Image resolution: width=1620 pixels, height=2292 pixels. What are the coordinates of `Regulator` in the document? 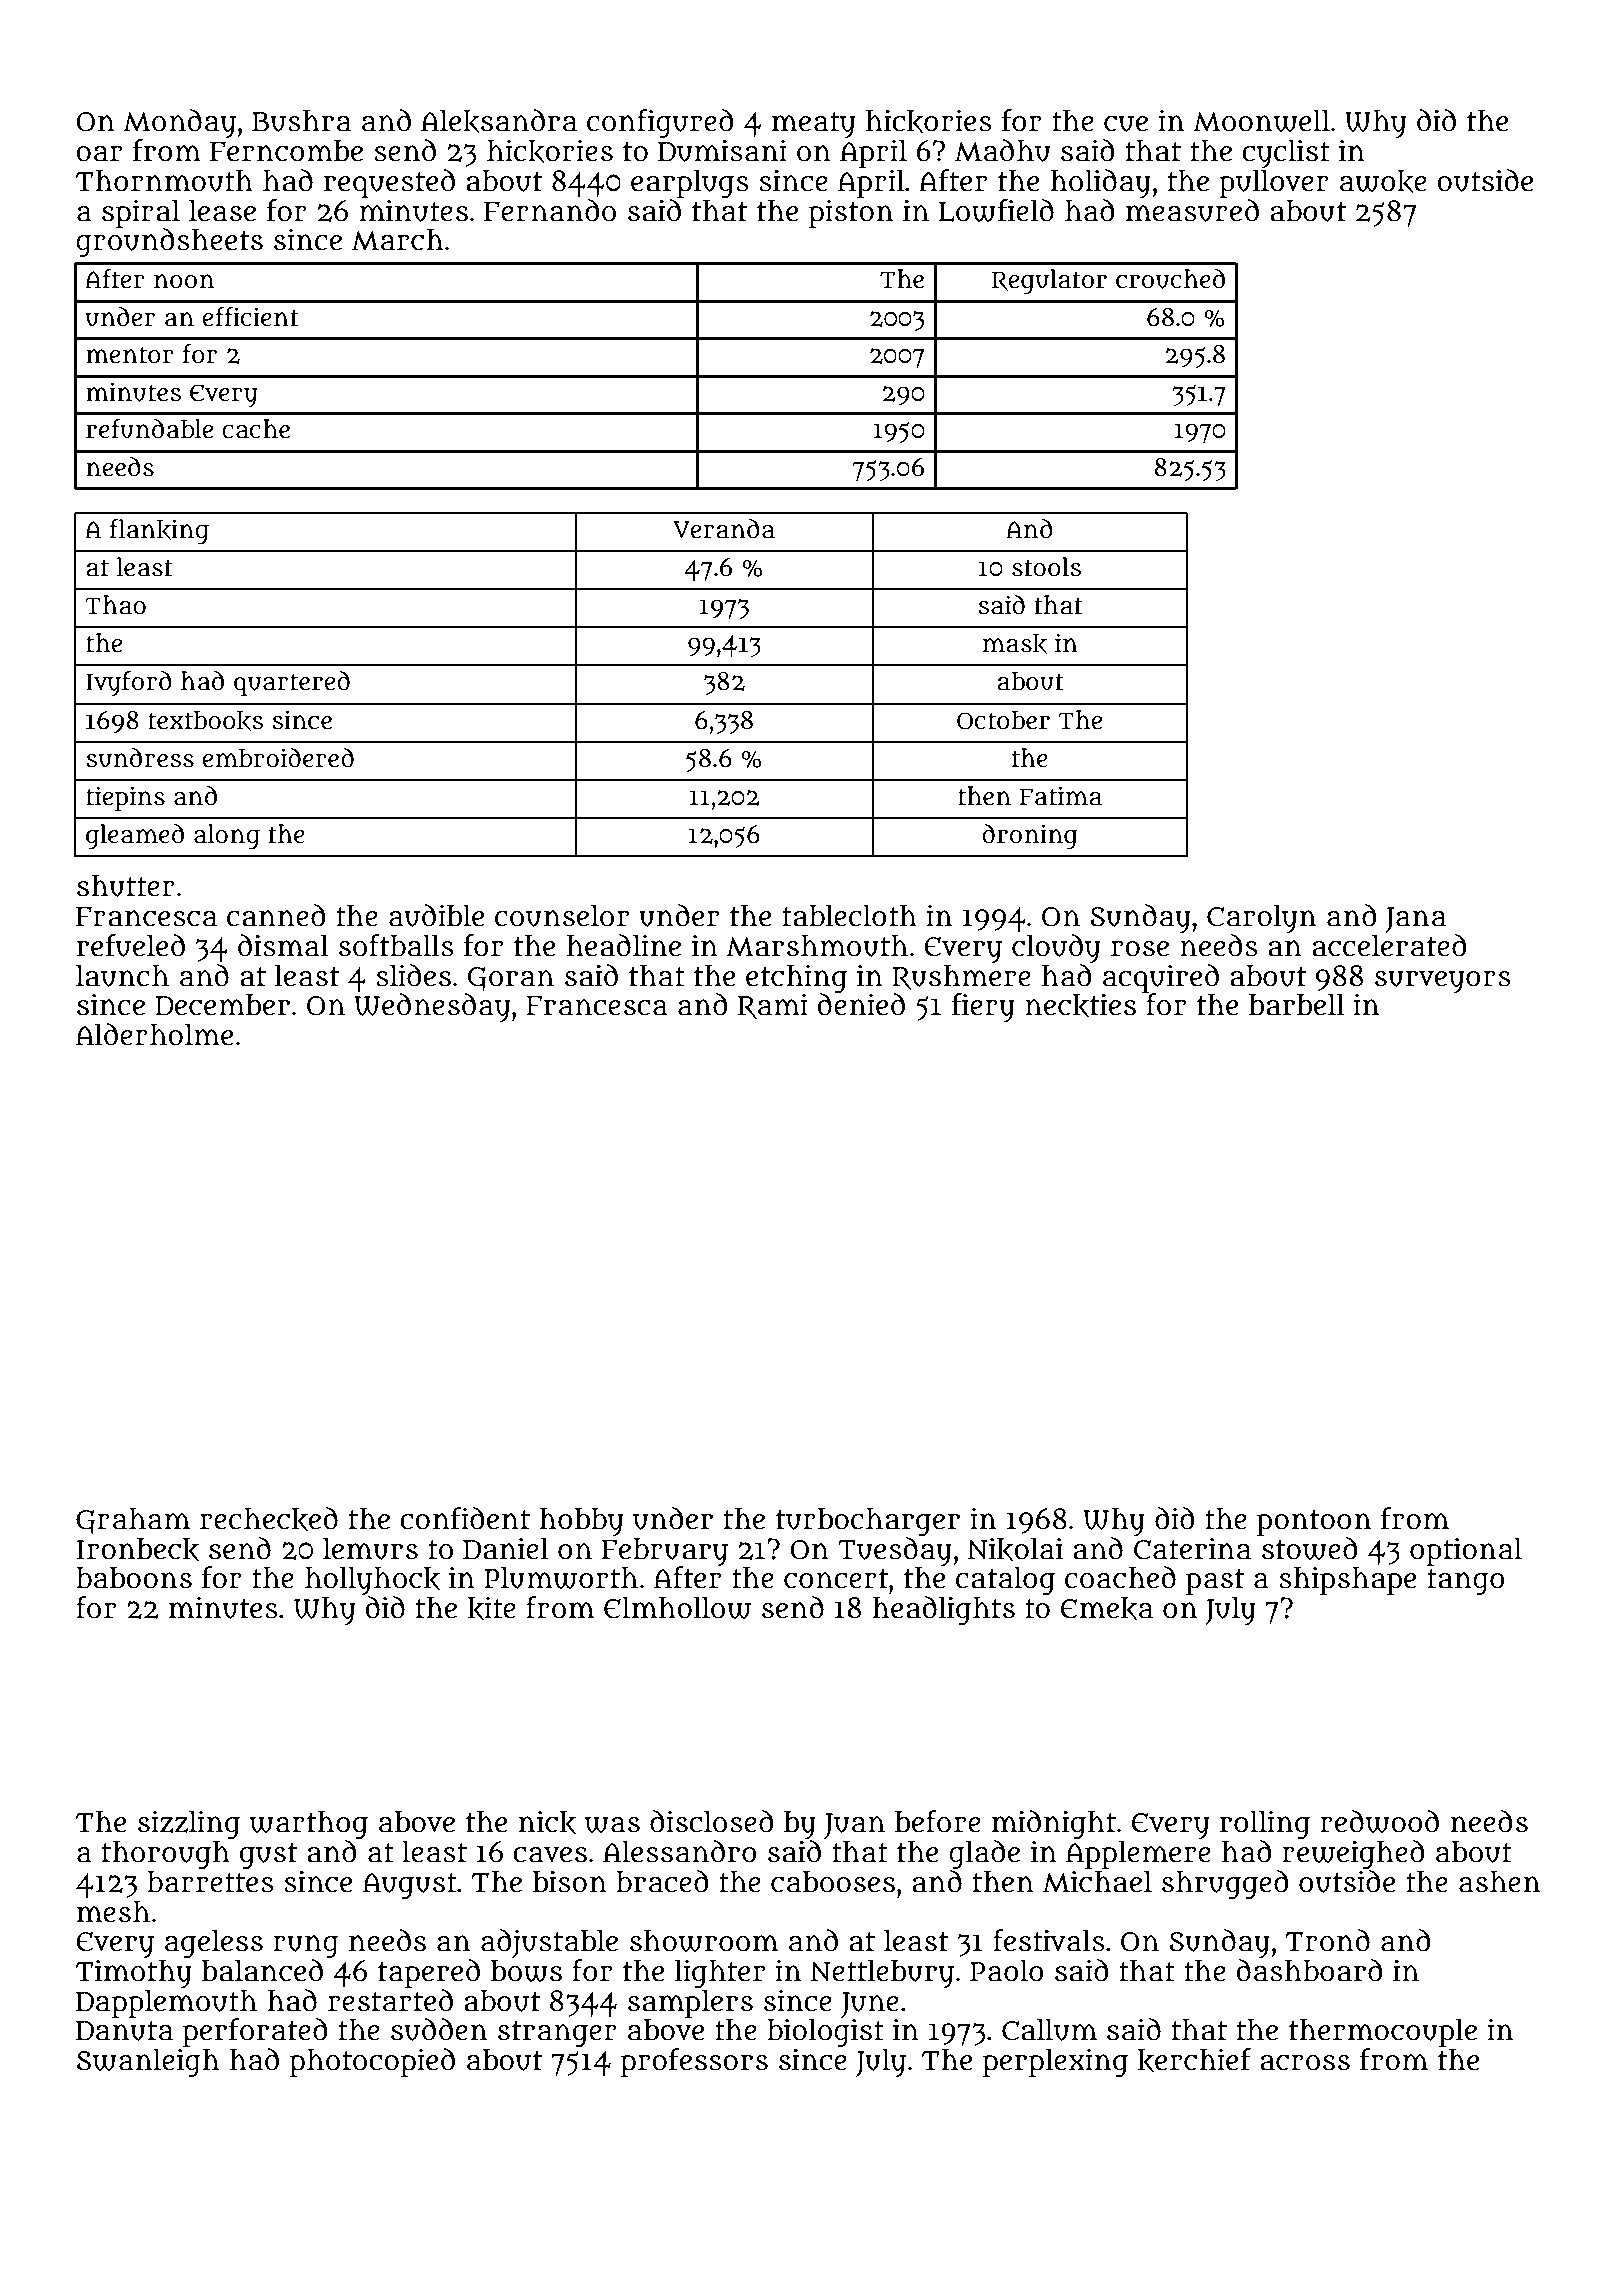 It's located at (1049, 281).
